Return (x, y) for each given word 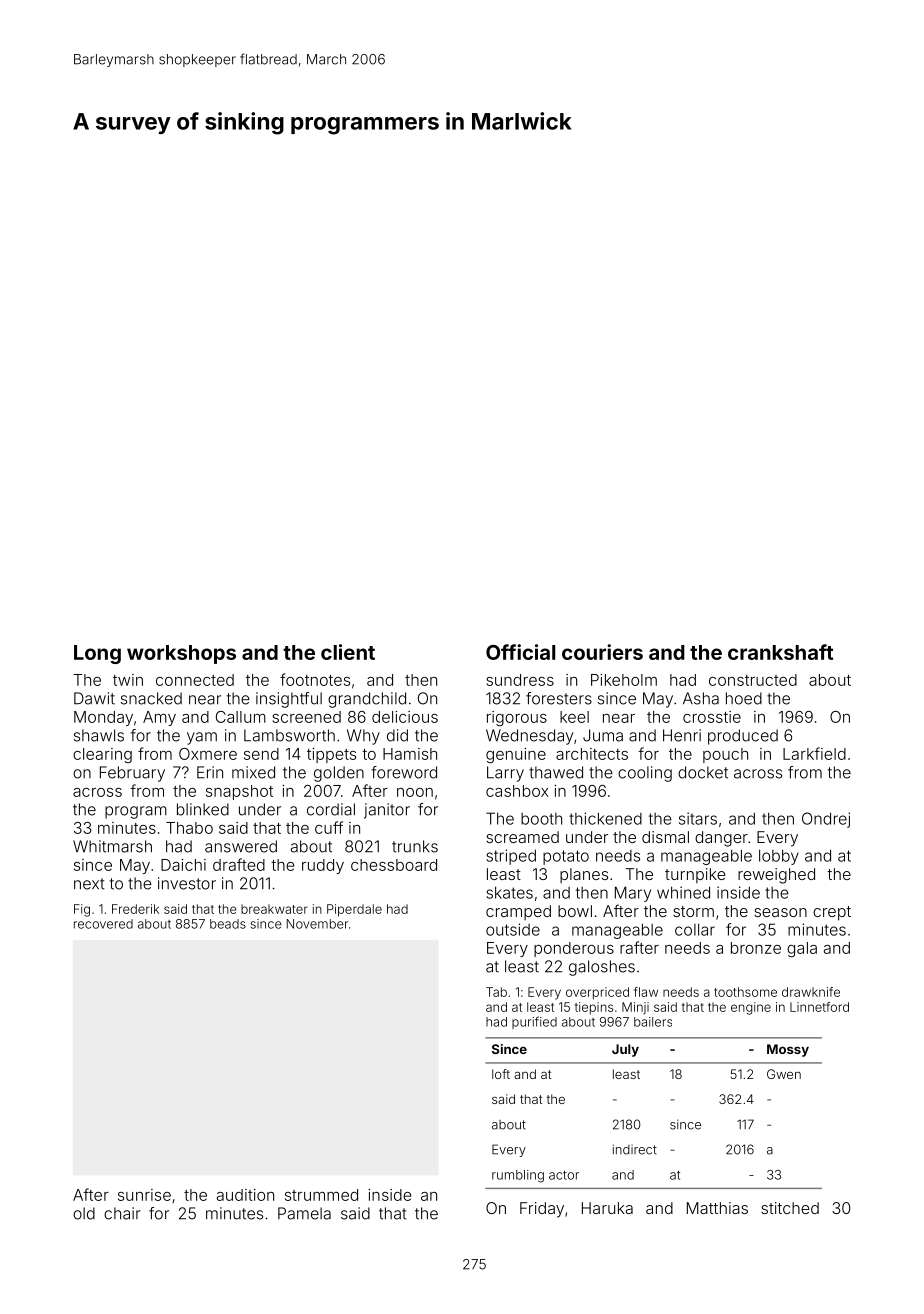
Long (97, 654)
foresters (559, 698)
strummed (321, 1195)
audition (245, 1195)
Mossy (788, 1050)
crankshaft (780, 652)
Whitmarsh (112, 846)
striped (511, 857)
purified (534, 1022)
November (317, 924)
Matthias (717, 1208)
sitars (698, 818)
